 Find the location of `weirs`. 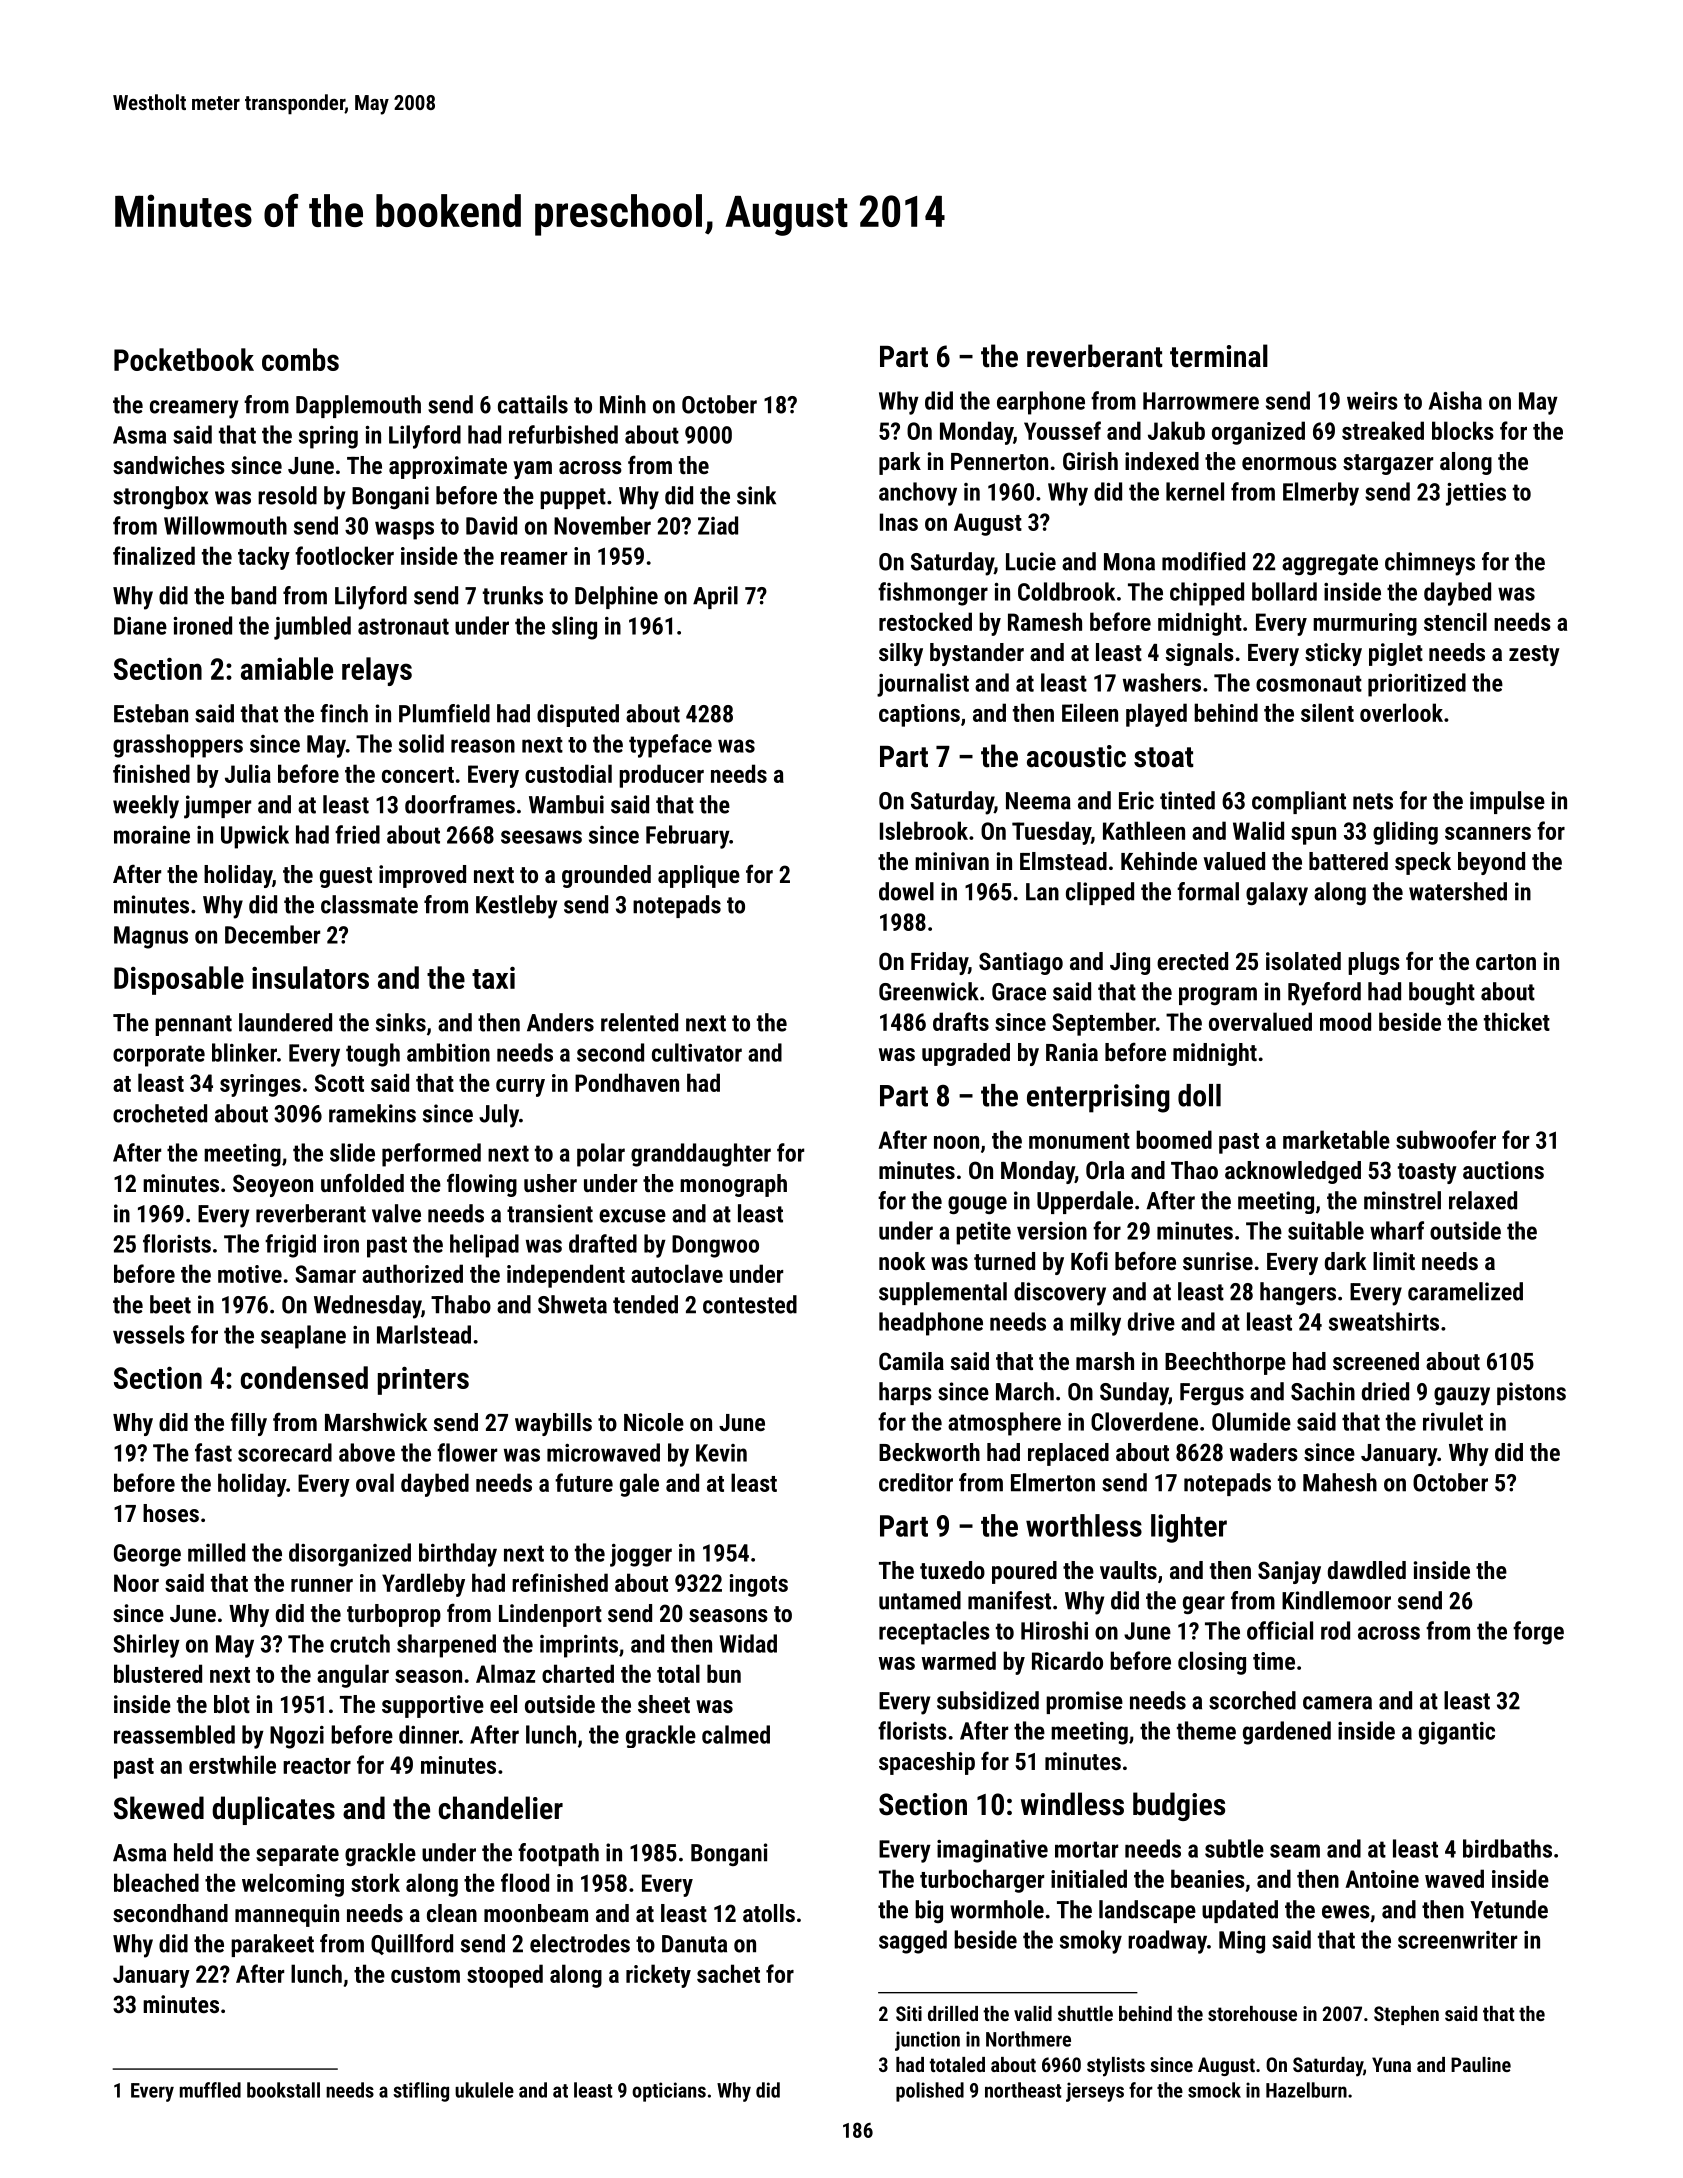

weirs is located at coordinates (1372, 401).
